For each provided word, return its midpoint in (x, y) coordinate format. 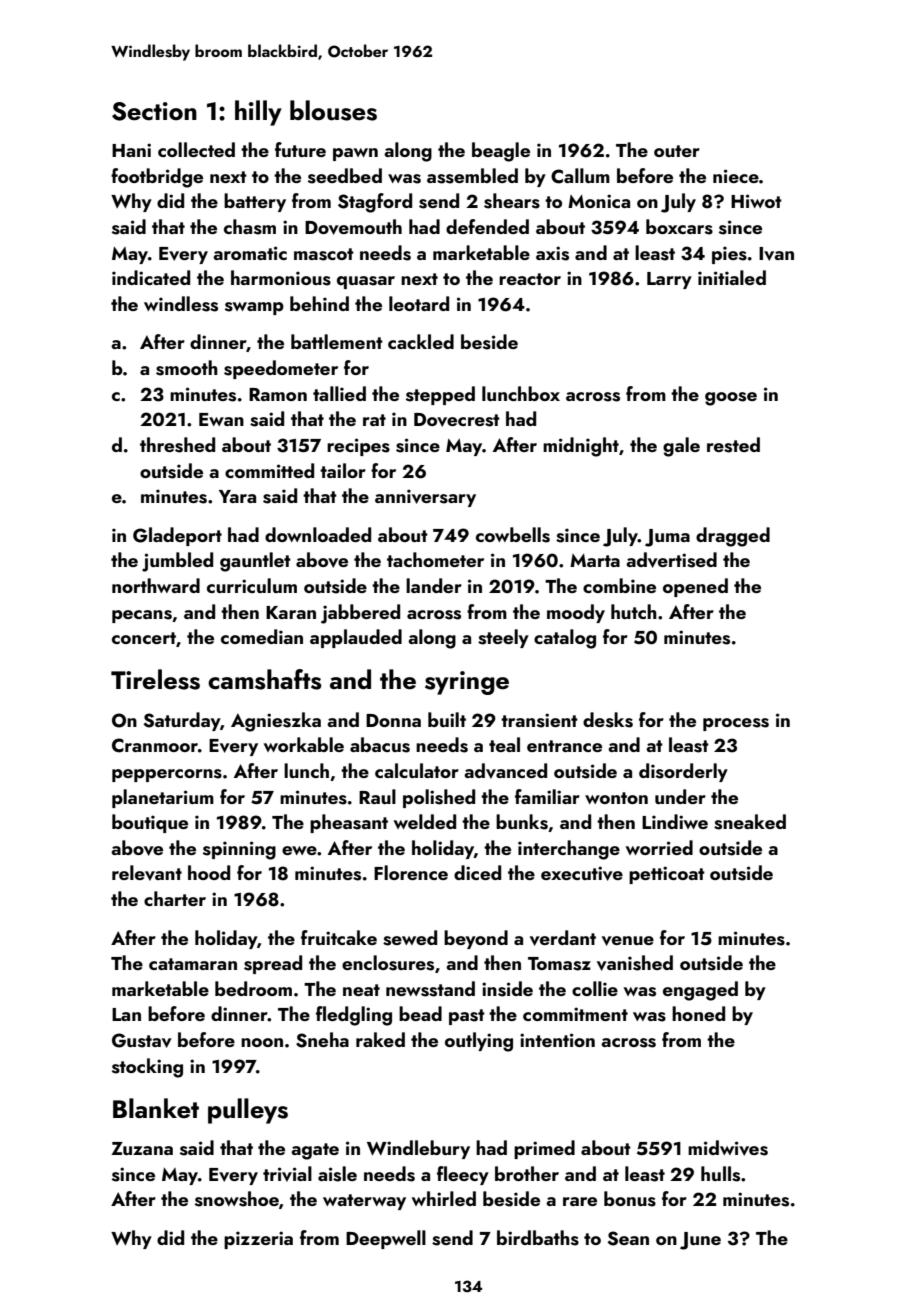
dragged (733, 537)
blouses (333, 110)
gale (681, 447)
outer (677, 151)
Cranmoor (155, 745)
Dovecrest (457, 420)
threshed (177, 445)
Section (154, 111)
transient (539, 720)
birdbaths (538, 1238)
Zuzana (142, 1148)
